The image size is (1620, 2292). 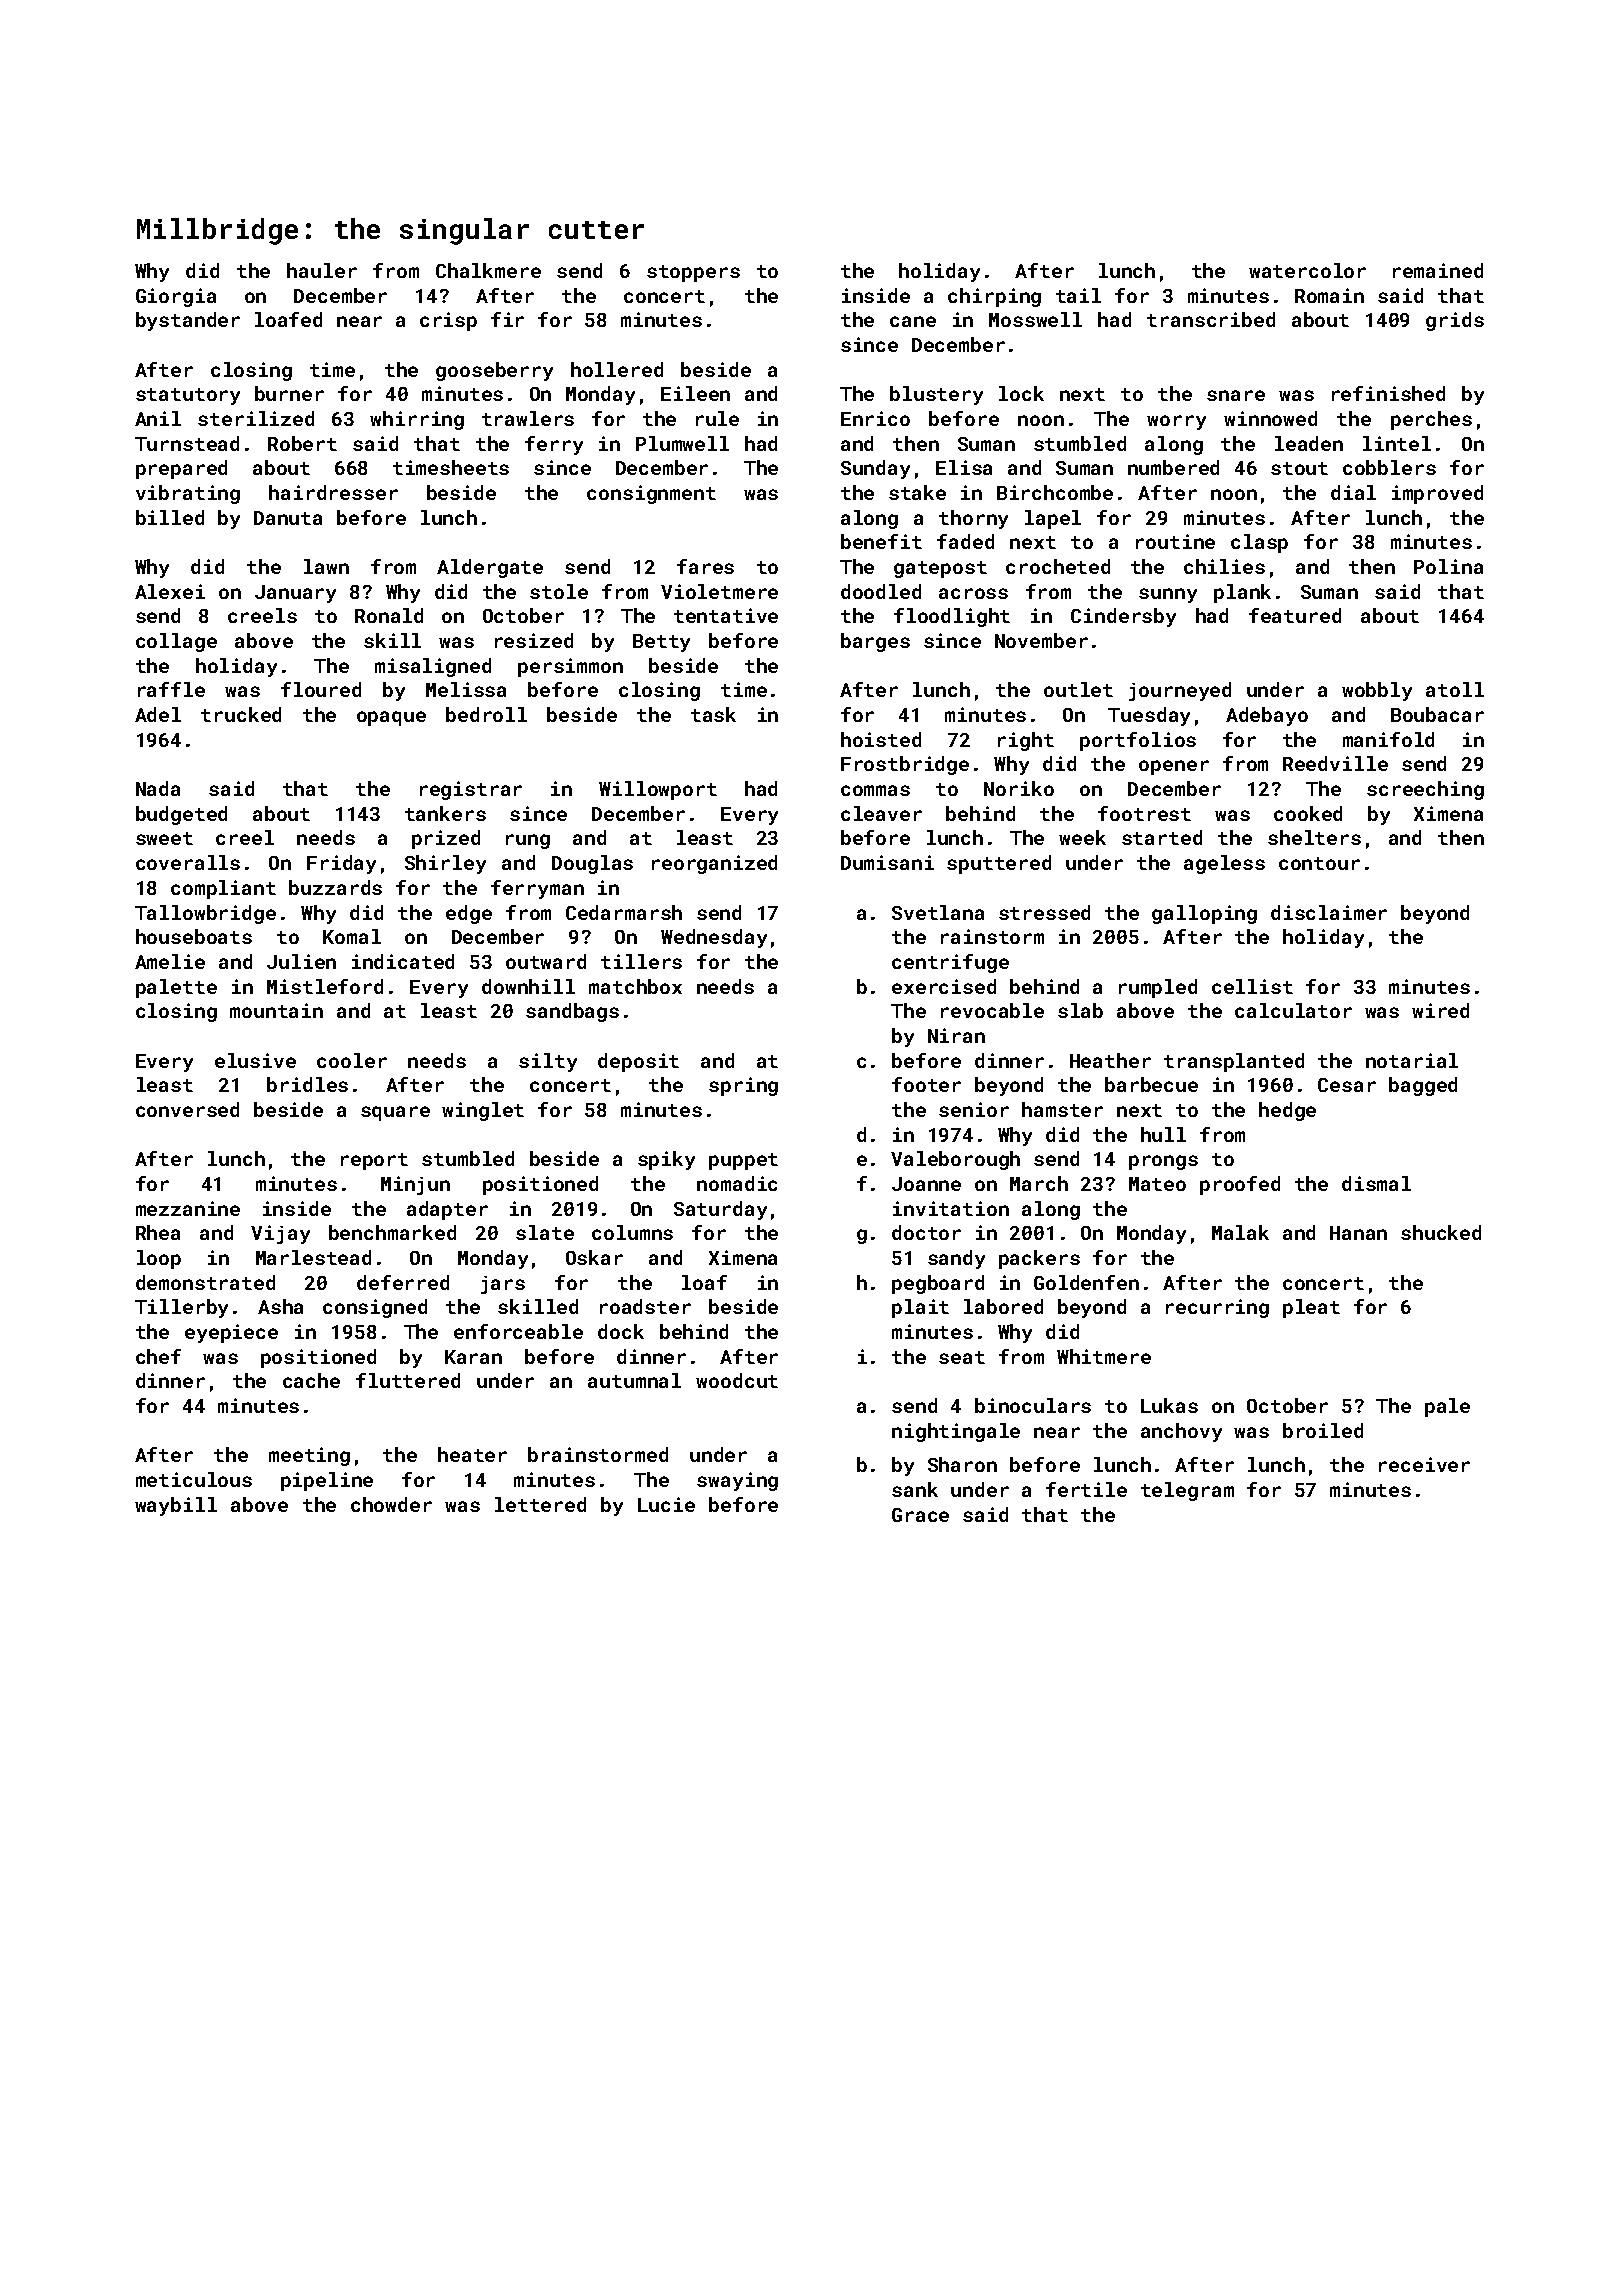 I want to click on Anil, so click(x=158, y=418).
